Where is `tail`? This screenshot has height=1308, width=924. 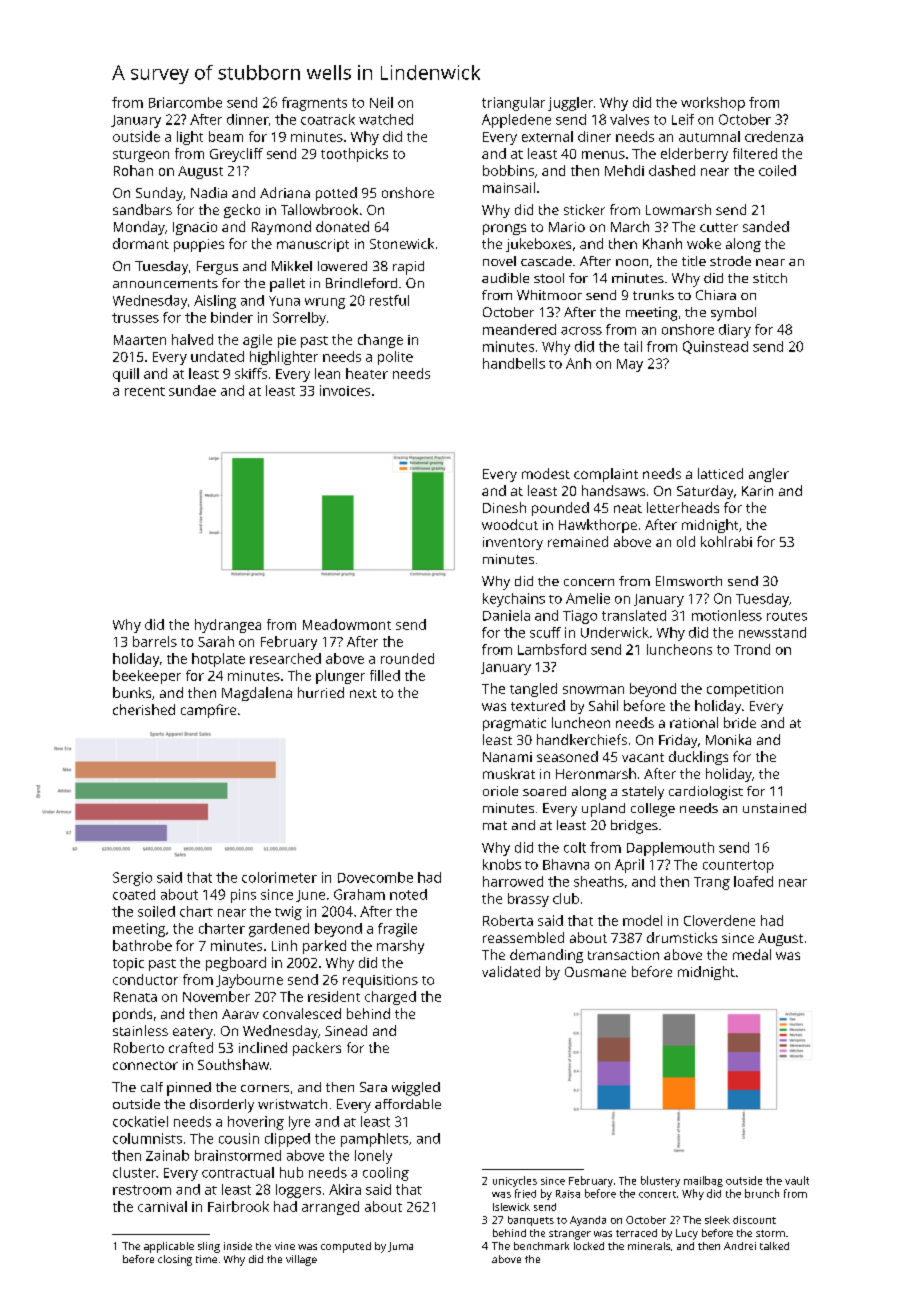
tail is located at coordinates (633, 346).
